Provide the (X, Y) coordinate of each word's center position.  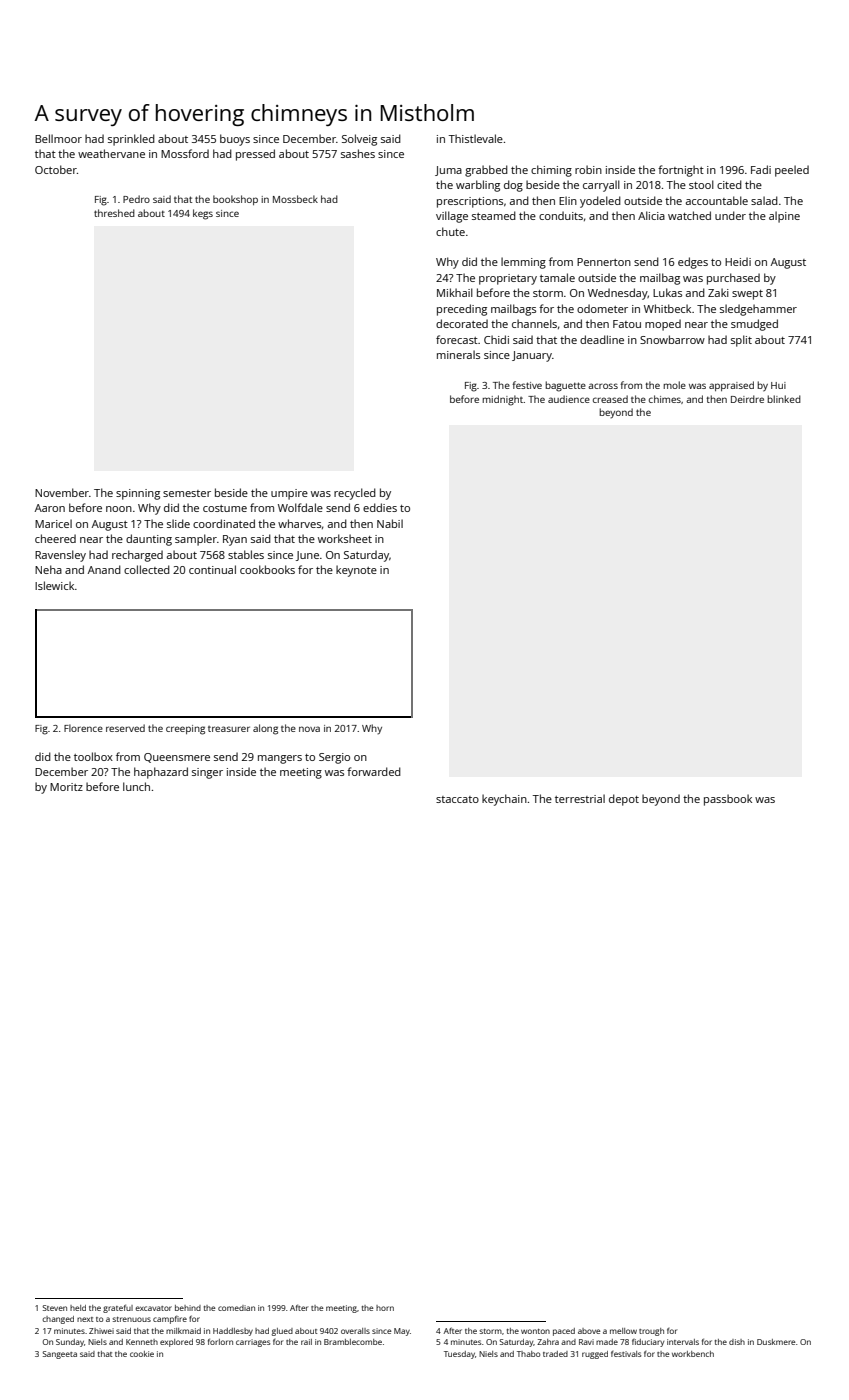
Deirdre (747, 399)
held (78, 1308)
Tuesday (459, 1355)
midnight (503, 400)
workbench (693, 1354)
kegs (203, 214)
